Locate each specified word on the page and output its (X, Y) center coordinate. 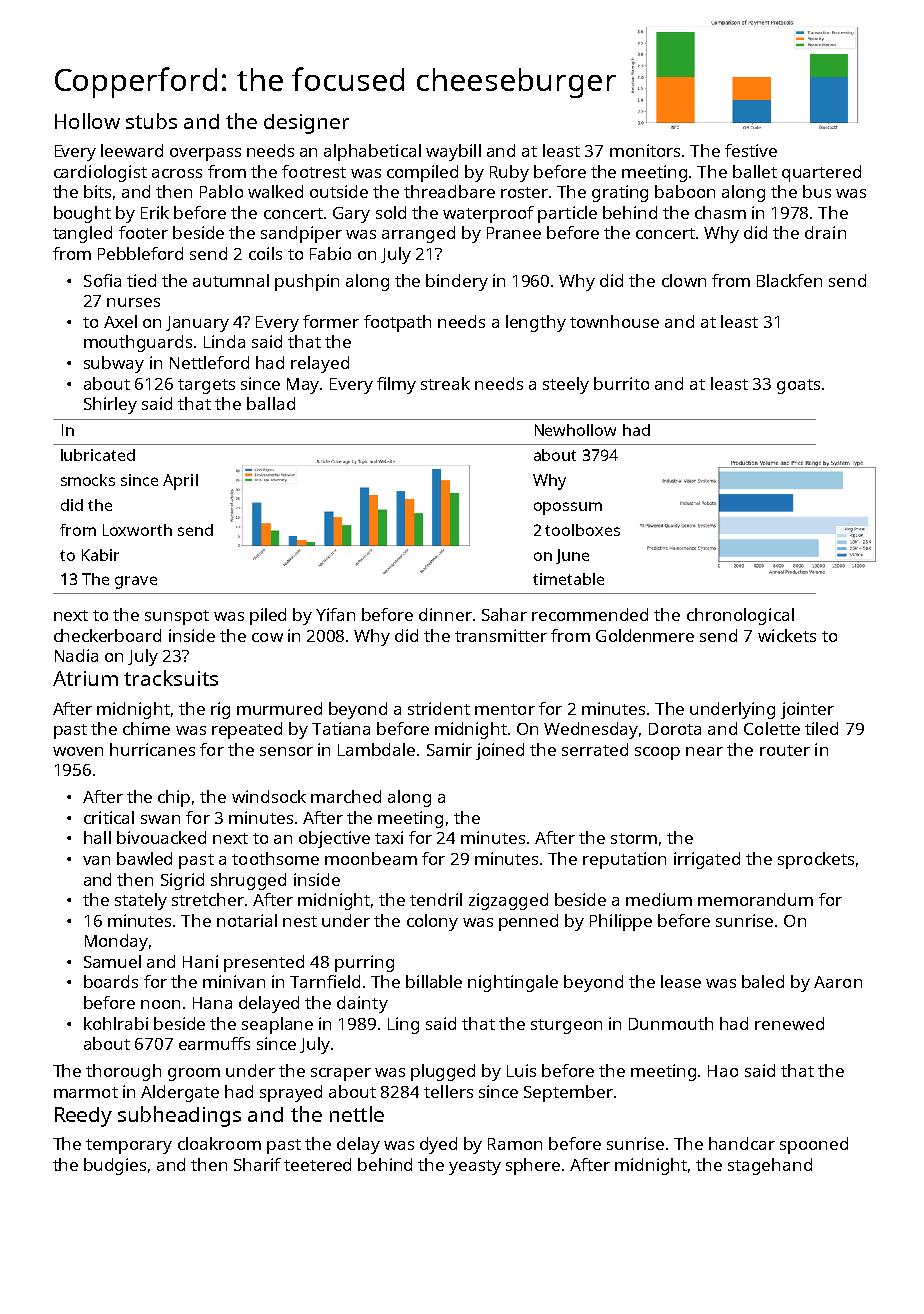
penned (528, 922)
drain (825, 232)
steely (566, 385)
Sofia (102, 280)
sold (391, 212)
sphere (533, 1166)
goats (798, 386)
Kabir (100, 555)
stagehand (770, 1166)
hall (97, 837)
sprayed (291, 1093)
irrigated (707, 860)
